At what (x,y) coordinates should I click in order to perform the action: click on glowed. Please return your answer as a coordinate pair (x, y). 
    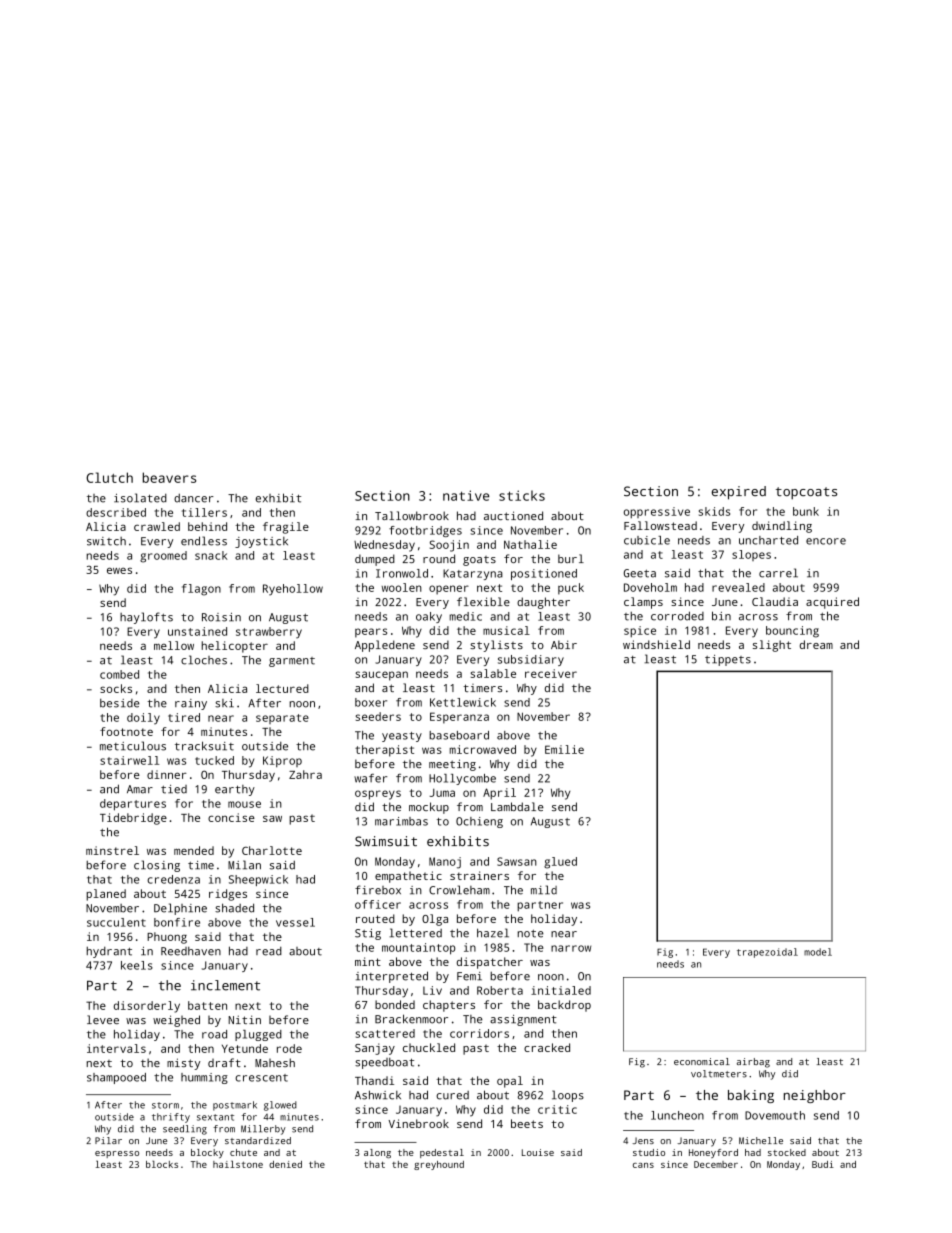
    Looking at the image, I should click on (280, 1106).
